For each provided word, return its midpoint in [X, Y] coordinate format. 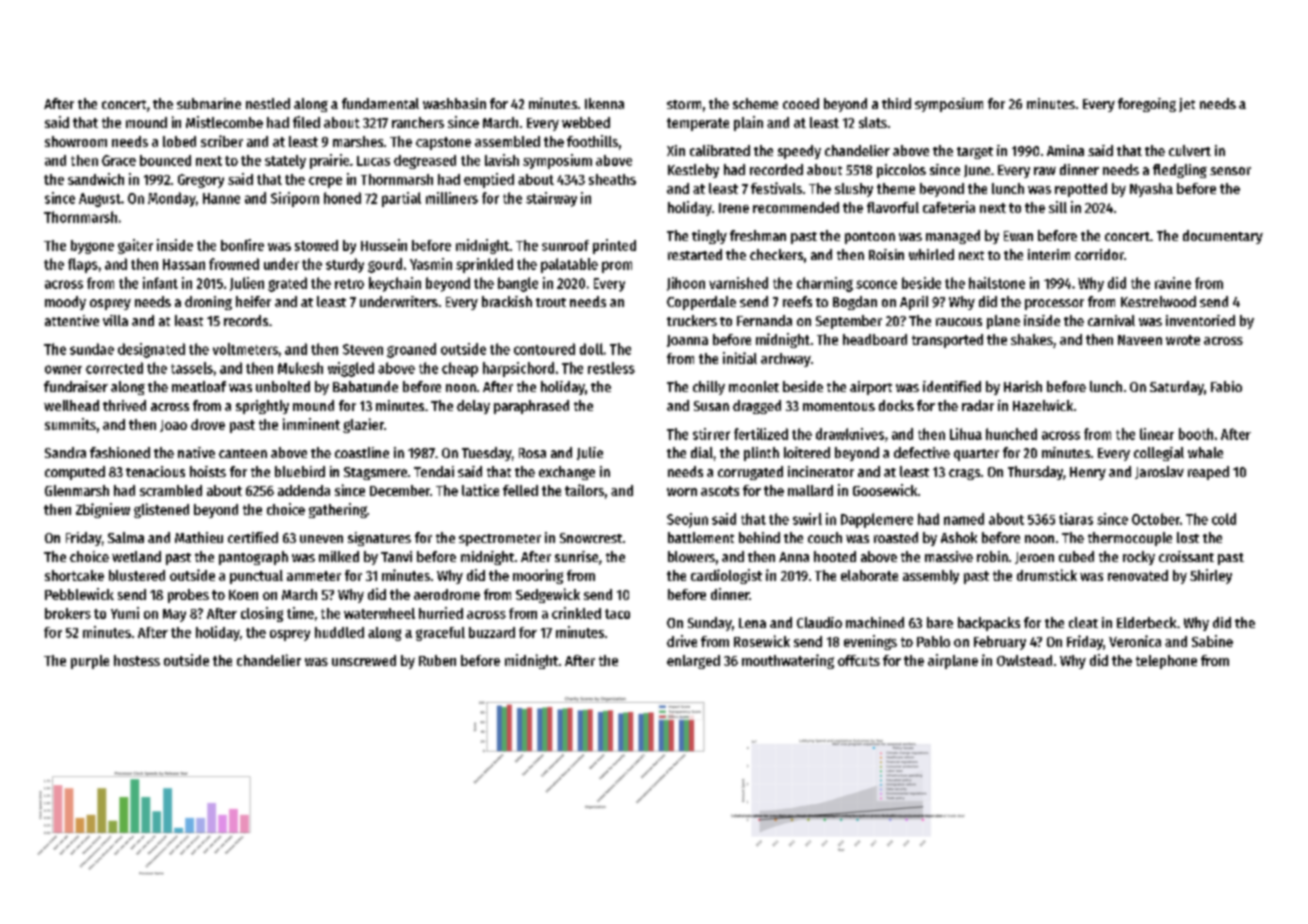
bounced [165, 160]
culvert [1190, 150]
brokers [68, 613]
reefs [797, 301]
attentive [72, 320]
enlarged [693, 662]
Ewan [1018, 236]
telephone [1166, 662]
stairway [551, 199]
